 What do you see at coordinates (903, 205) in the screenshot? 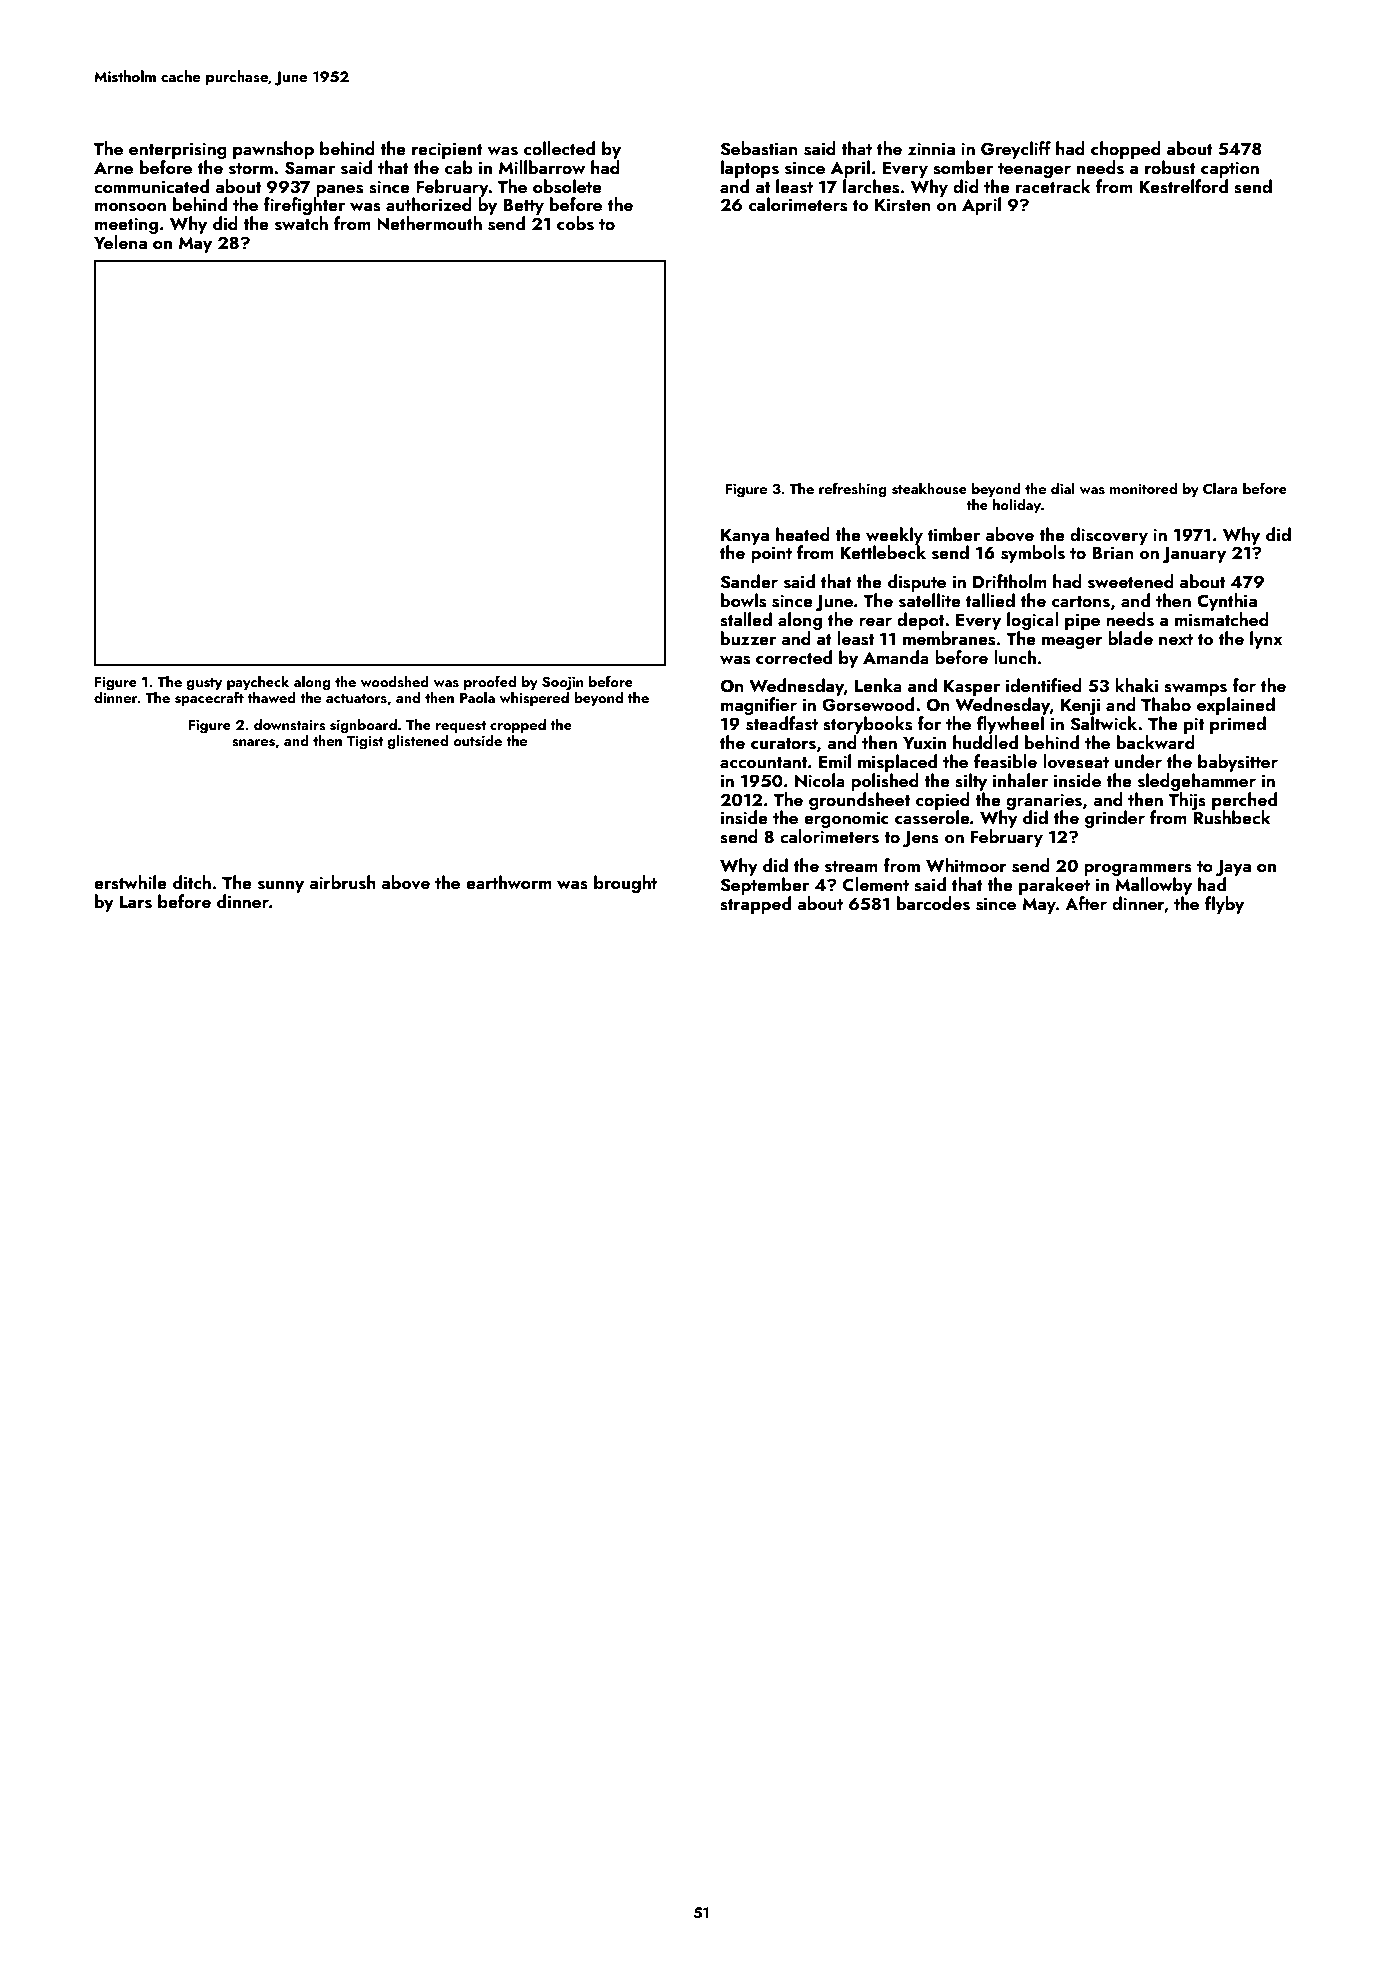
I see `Kirsten` at bounding box center [903, 205].
